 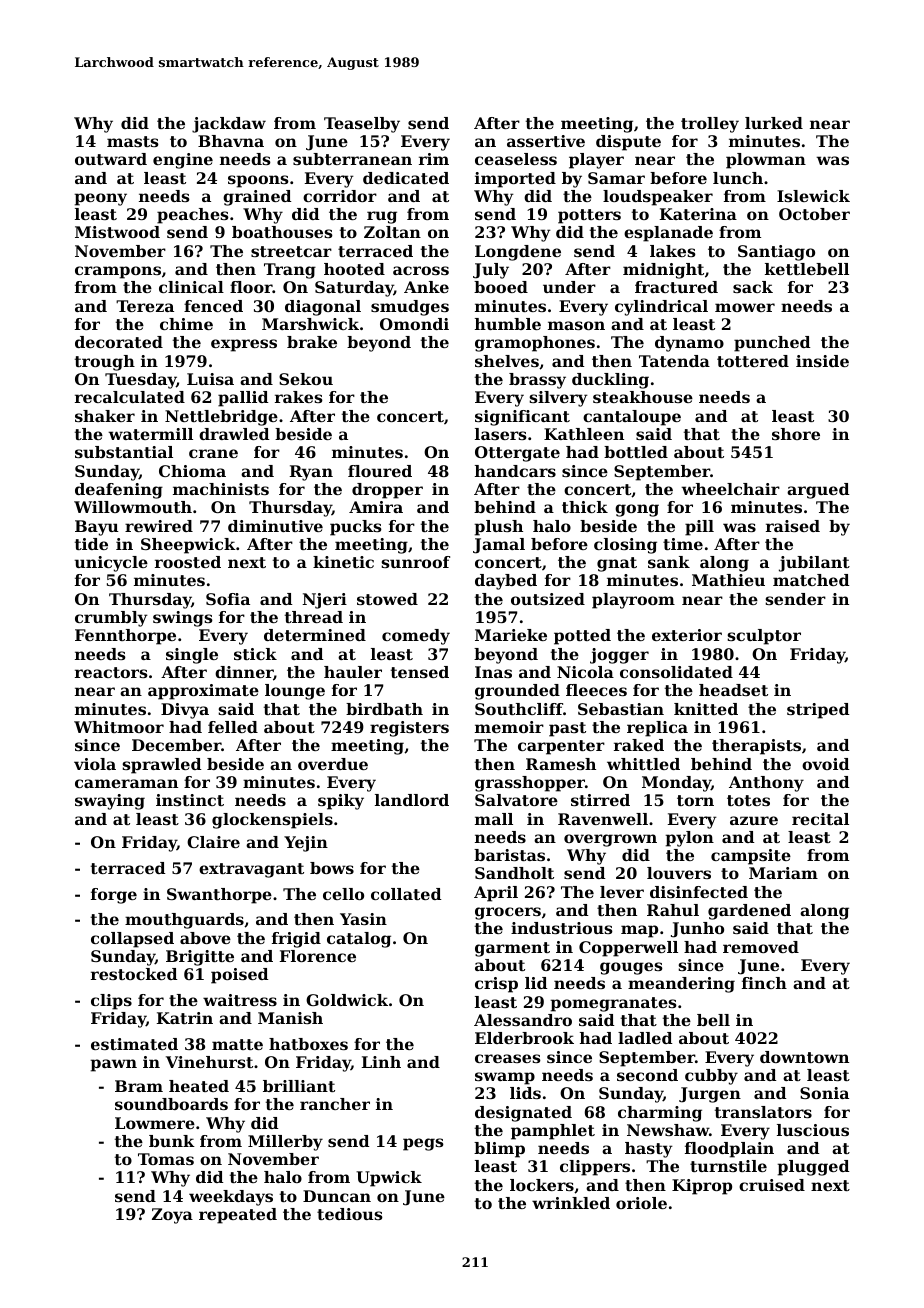 I want to click on glockenspiels, so click(x=272, y=821).
